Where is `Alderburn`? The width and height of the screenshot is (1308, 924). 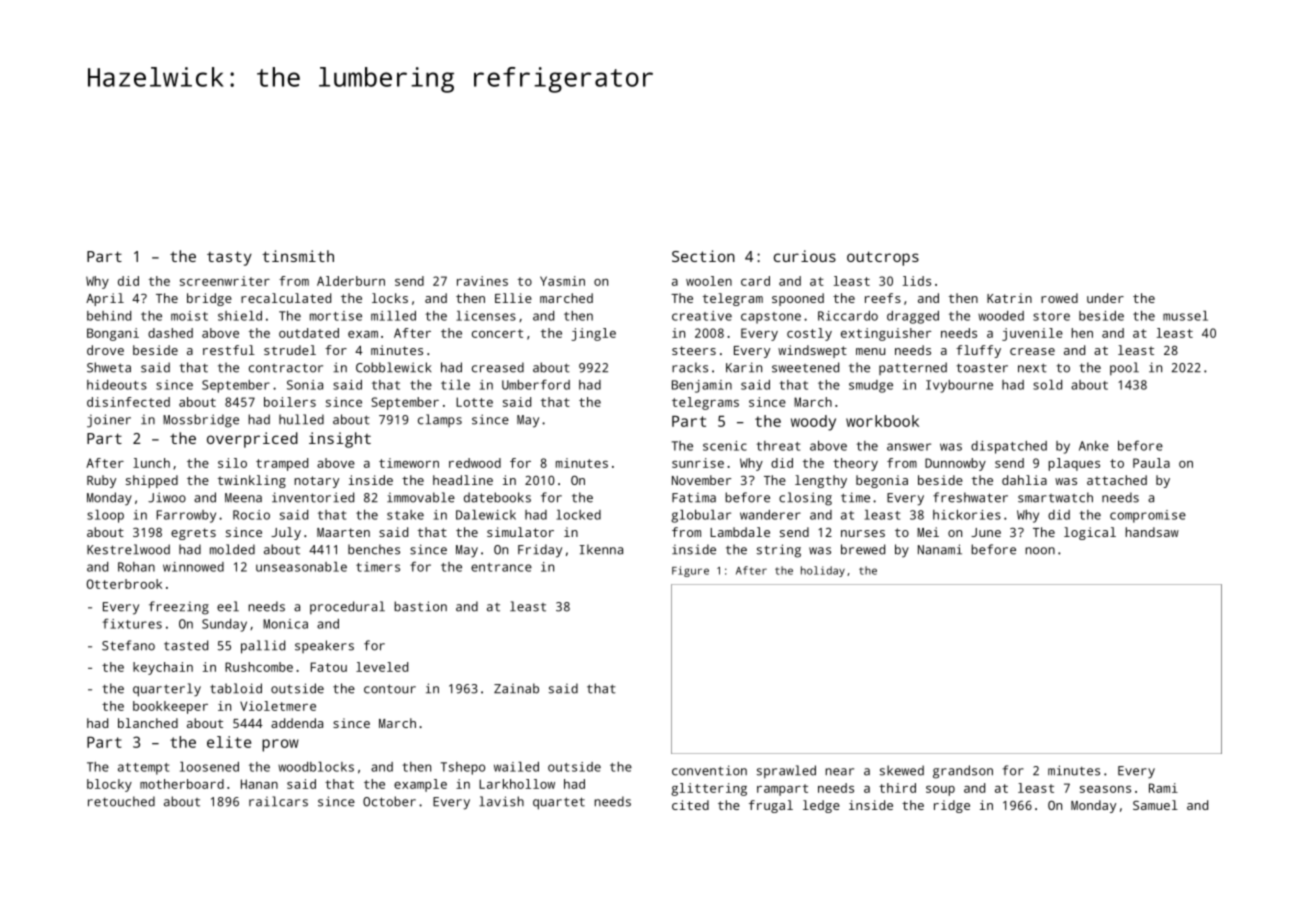
Alderburn is located at coordinates (351, 281).
